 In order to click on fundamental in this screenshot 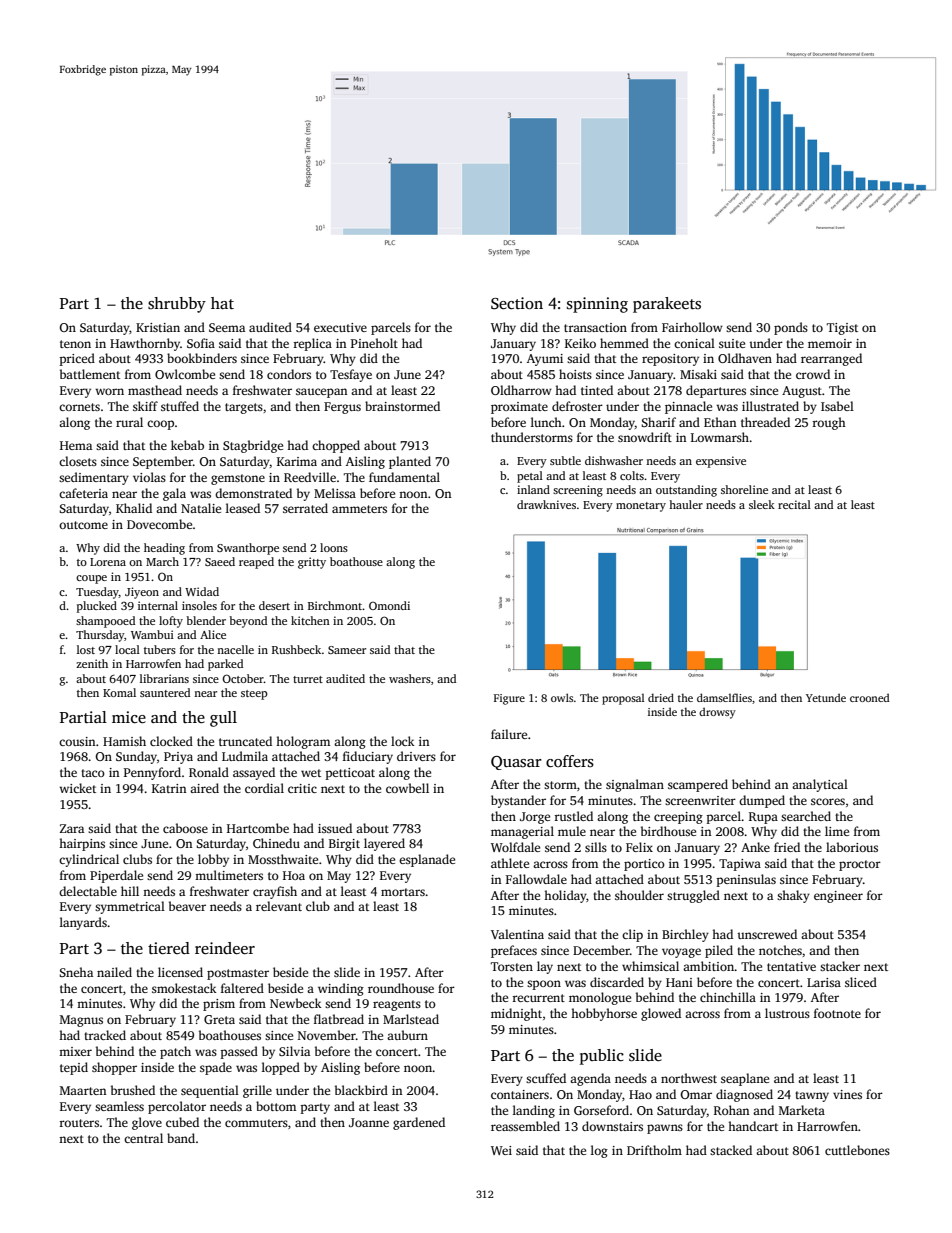, I will do `click(404, 477)`.
